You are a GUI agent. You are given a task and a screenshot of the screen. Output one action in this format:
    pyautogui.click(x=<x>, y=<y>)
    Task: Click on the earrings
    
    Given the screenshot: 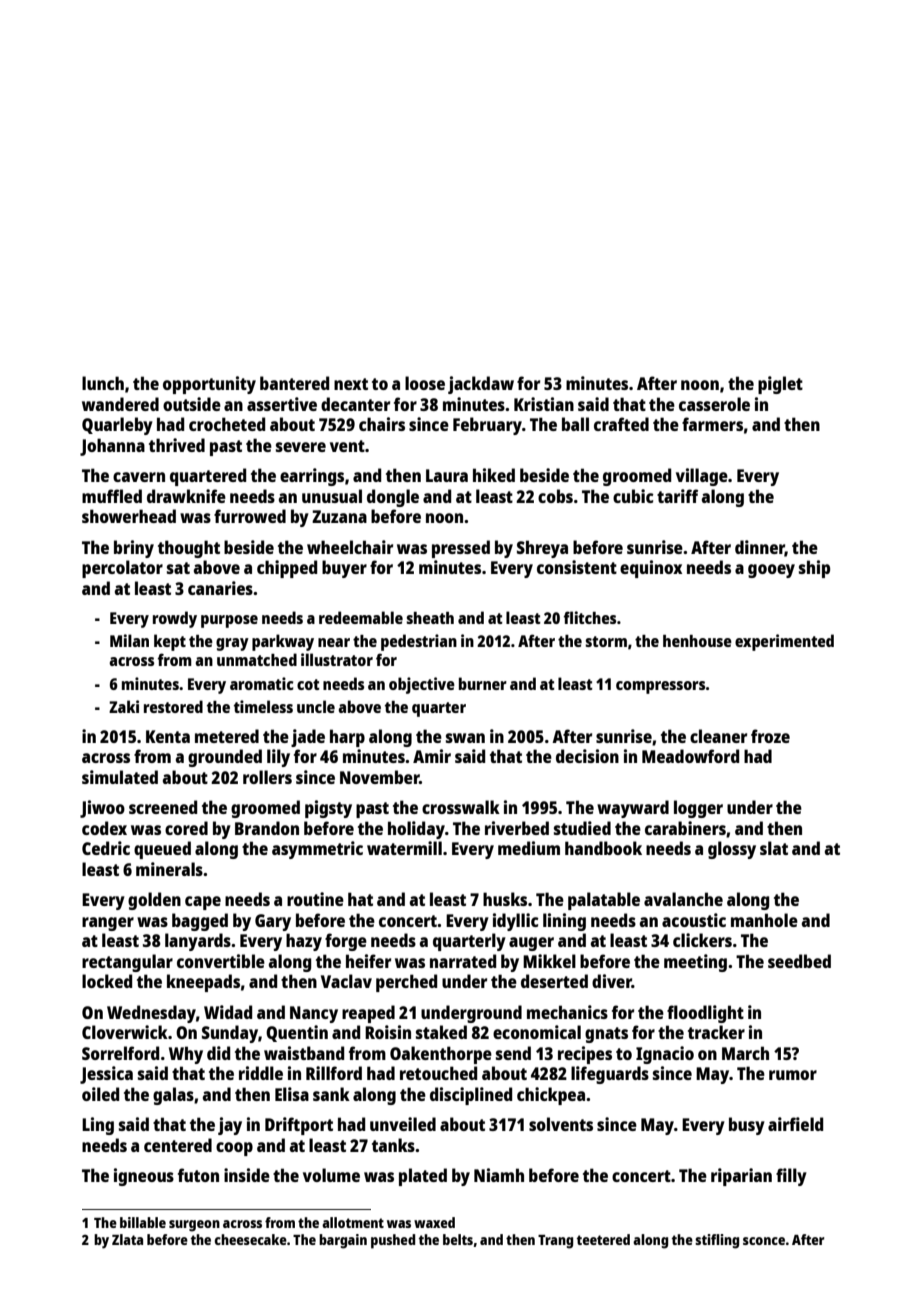 What is the action you would take?
    pyautogui.click(x=312, y=477)
